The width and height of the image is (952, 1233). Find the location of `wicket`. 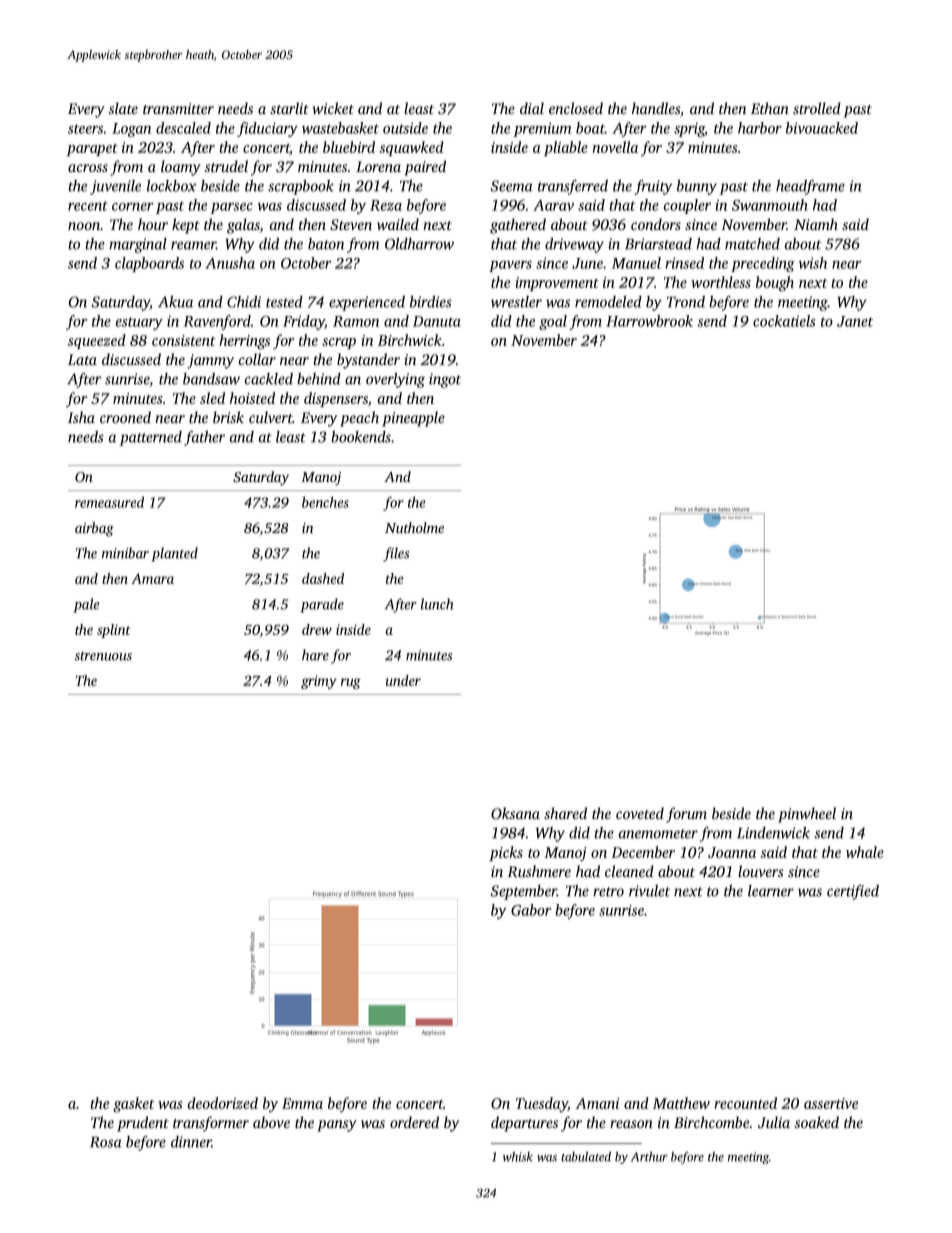

wicket is located at coordinates (333, 108).
